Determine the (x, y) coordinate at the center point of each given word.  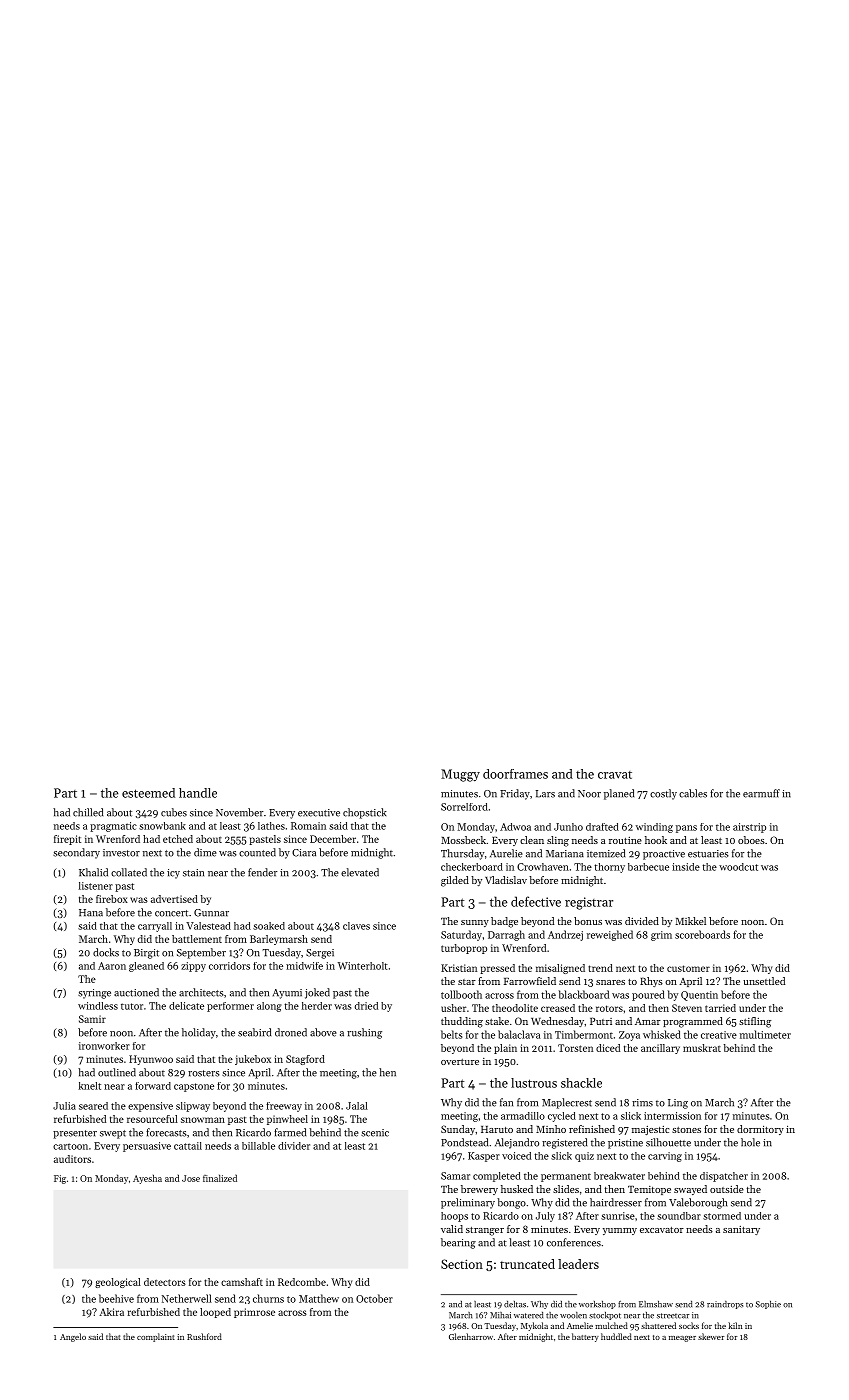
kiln (735, 1325)
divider (294, 1146)
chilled (88, 812)
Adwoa (515, 827)
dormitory (760, 1130)
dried (366, 1006)
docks (106, 952)
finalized (220, 1178)
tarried (720, 1008)
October (374, 1298)
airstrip (749, 828)
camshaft (242, 1282)
